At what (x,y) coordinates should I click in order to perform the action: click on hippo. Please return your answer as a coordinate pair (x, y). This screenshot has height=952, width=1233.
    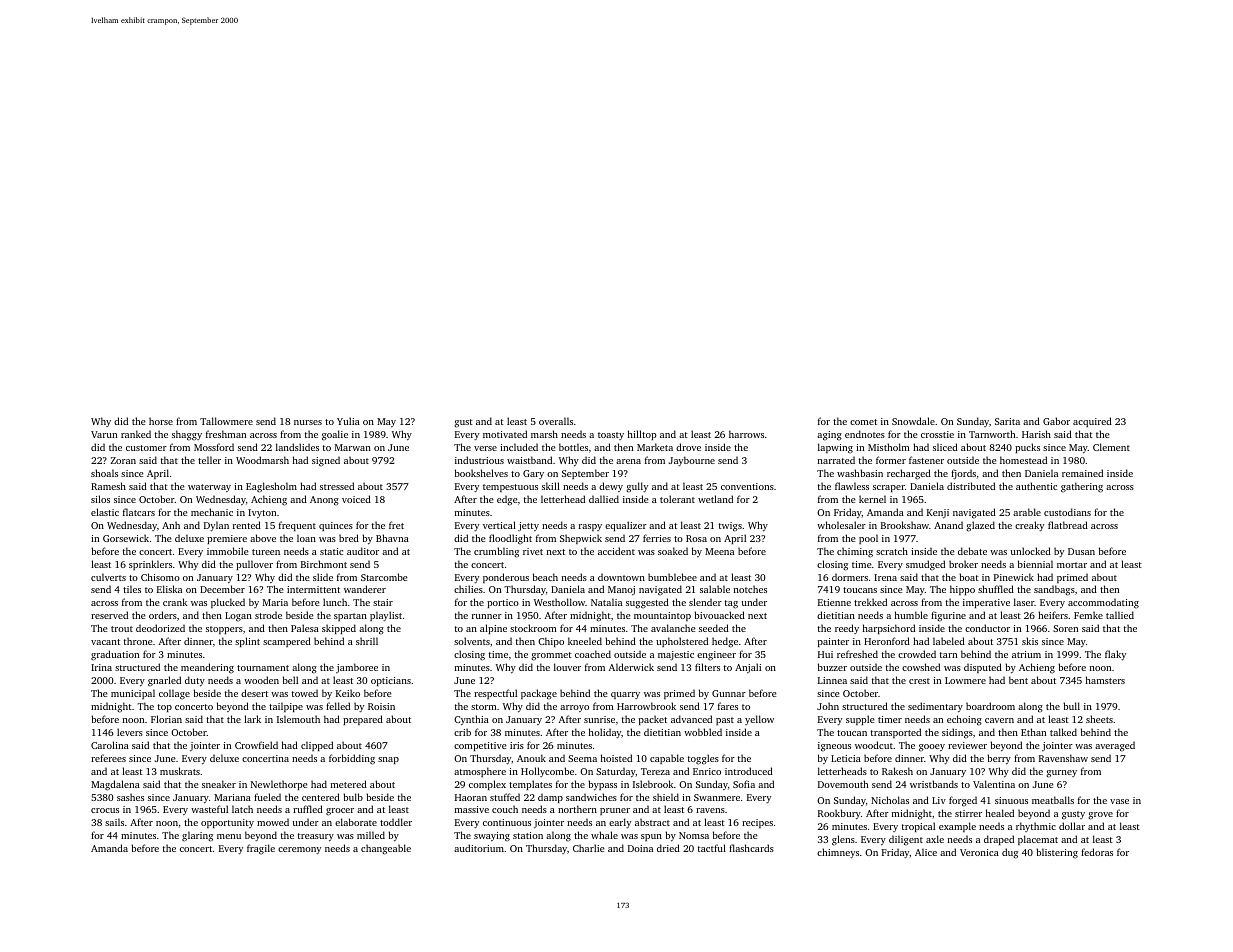
    Looking at the image, I should click on (962, 590).
